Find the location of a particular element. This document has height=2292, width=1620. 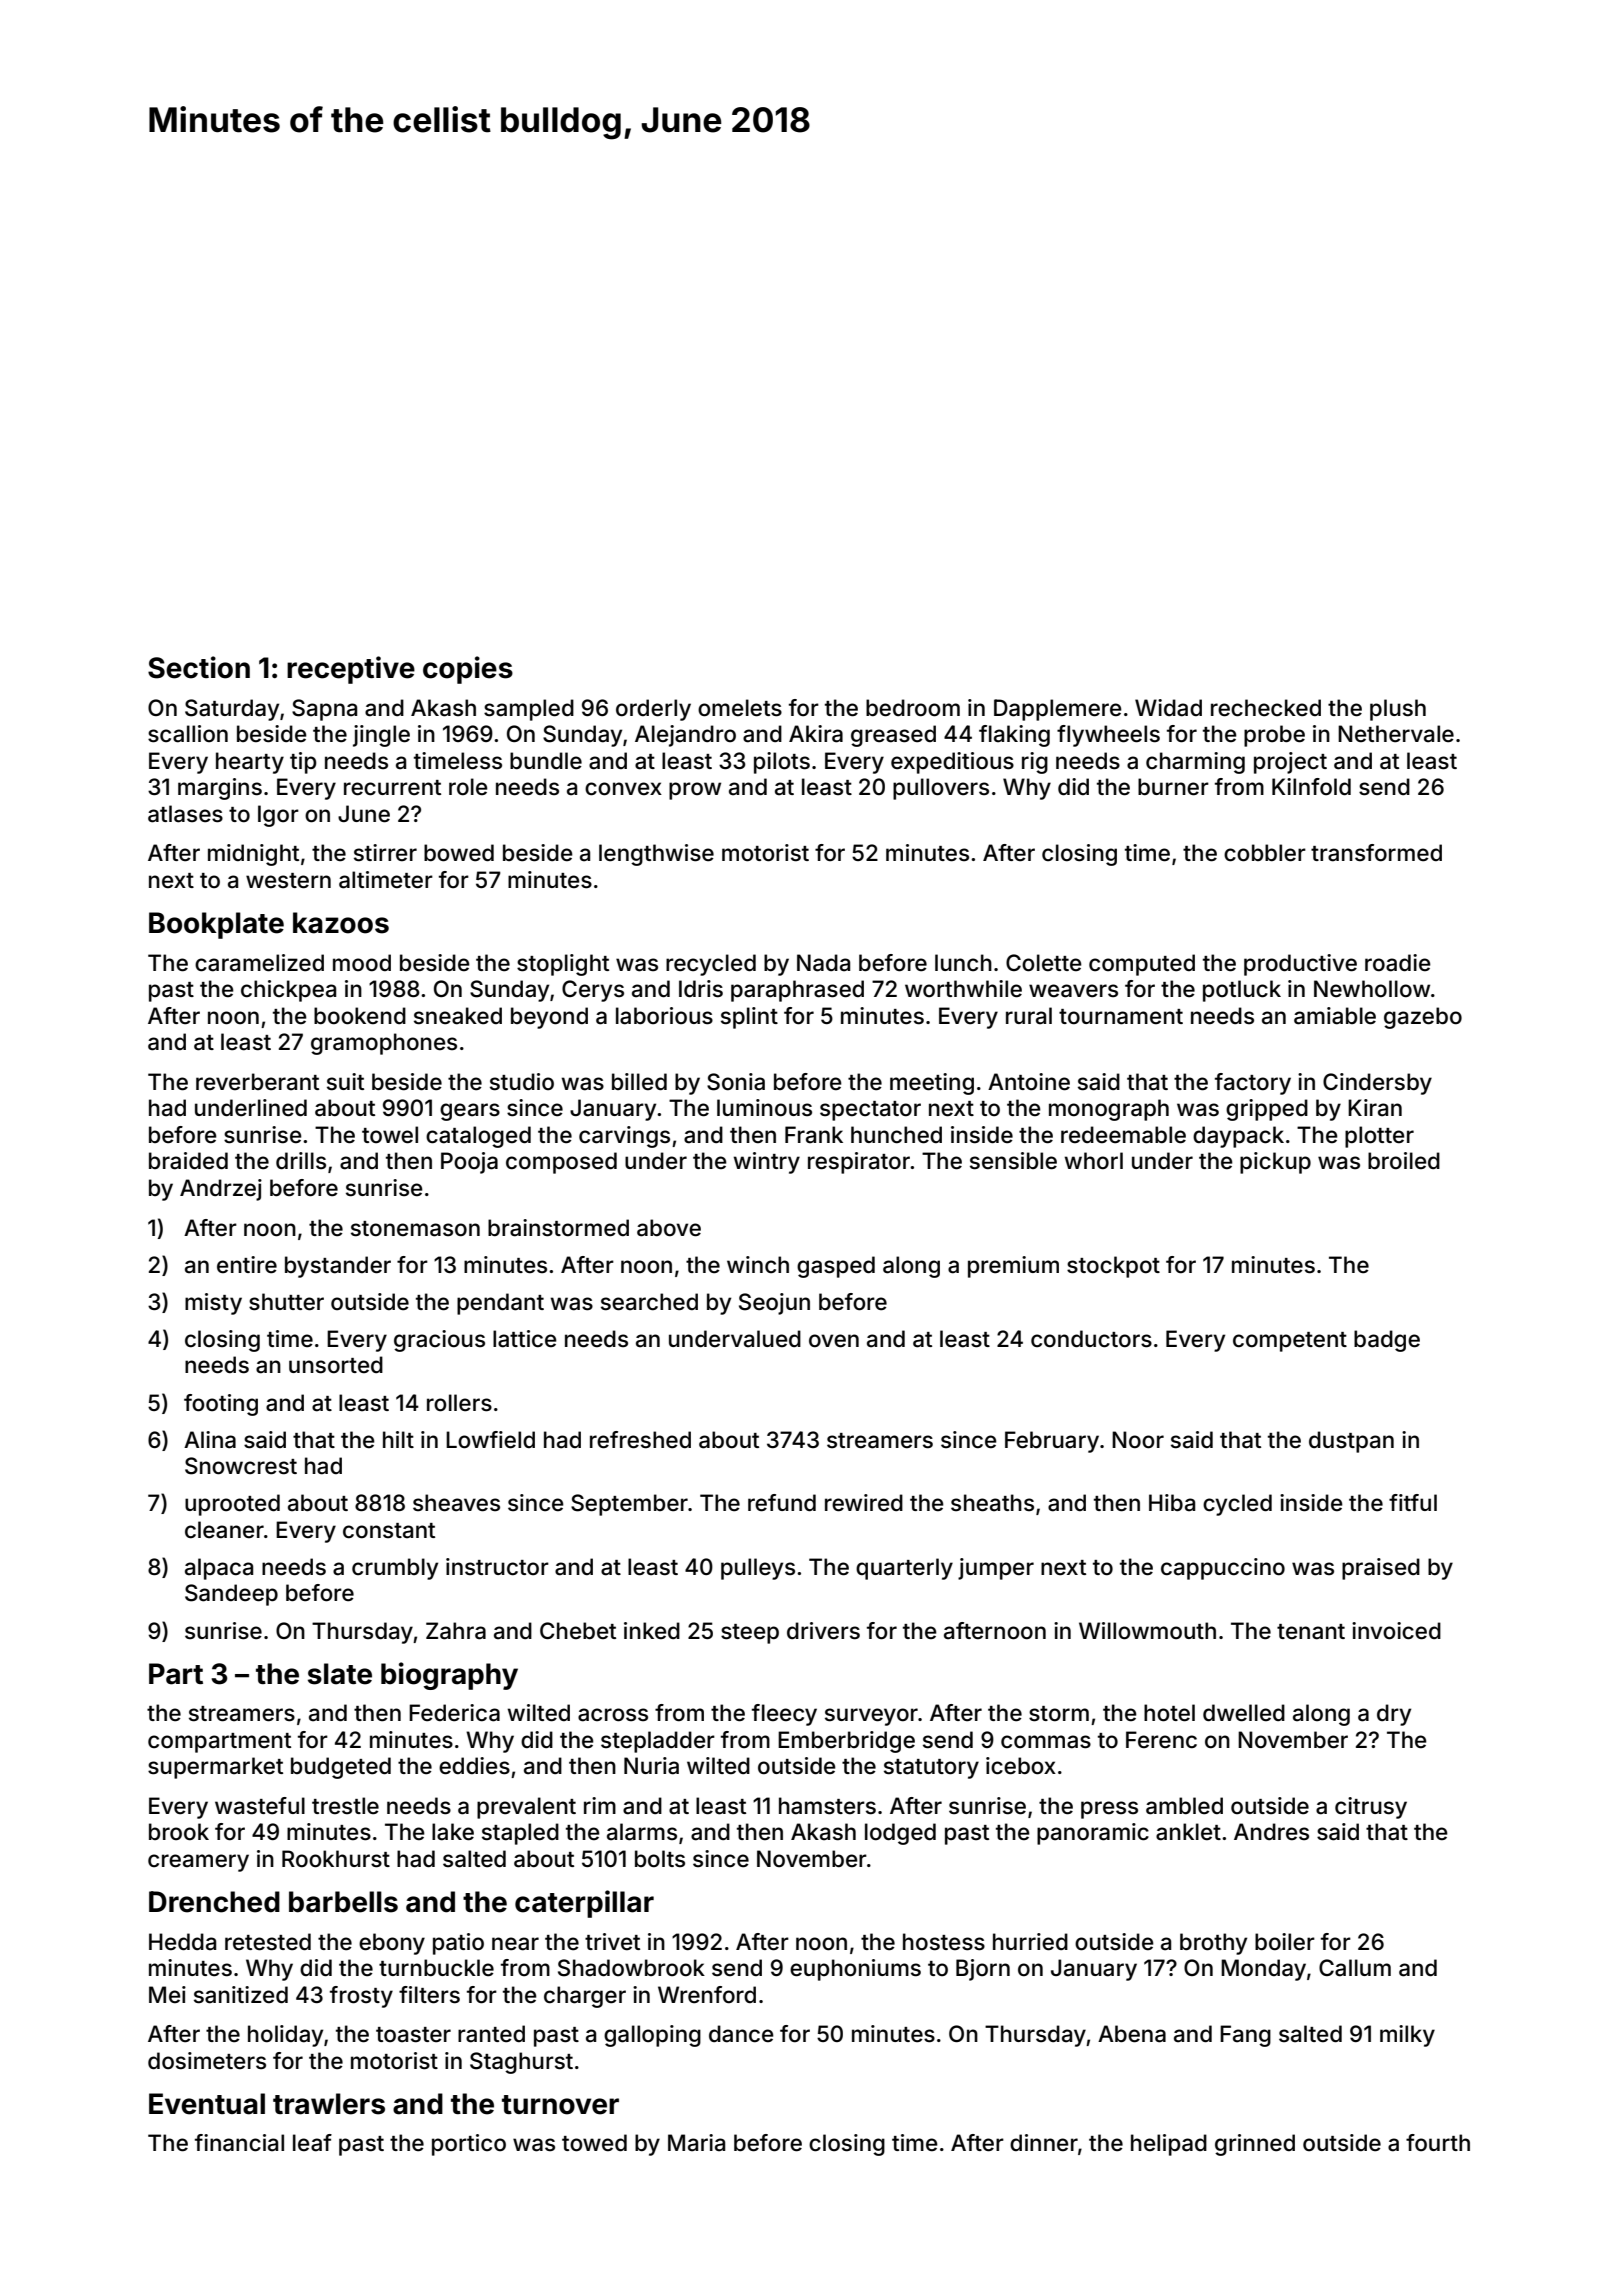

Abena is located at coordinates (1132, 2034).
